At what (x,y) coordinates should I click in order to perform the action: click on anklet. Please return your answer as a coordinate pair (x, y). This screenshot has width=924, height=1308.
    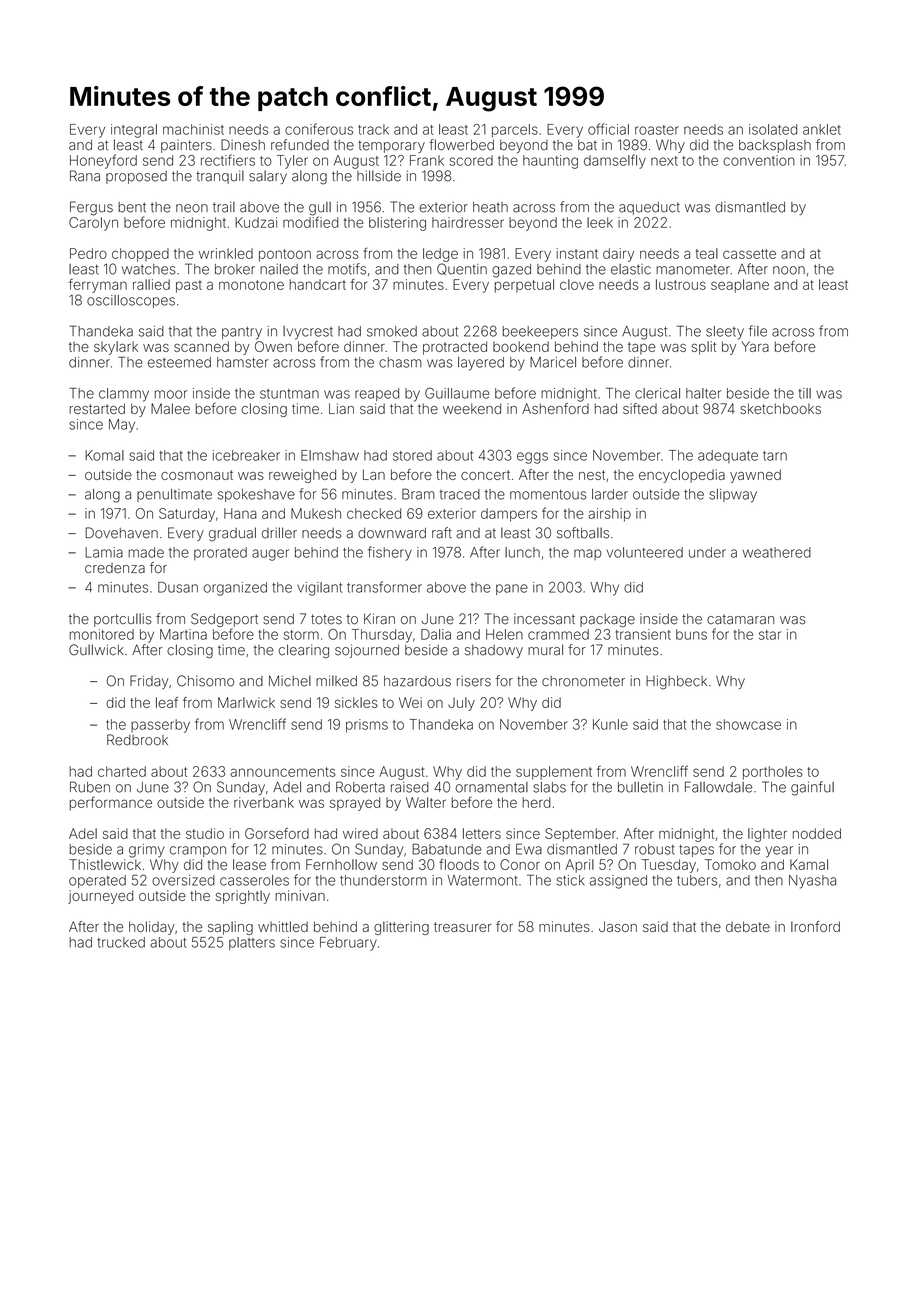
    Looking at the image, I should click on (822, 129).
